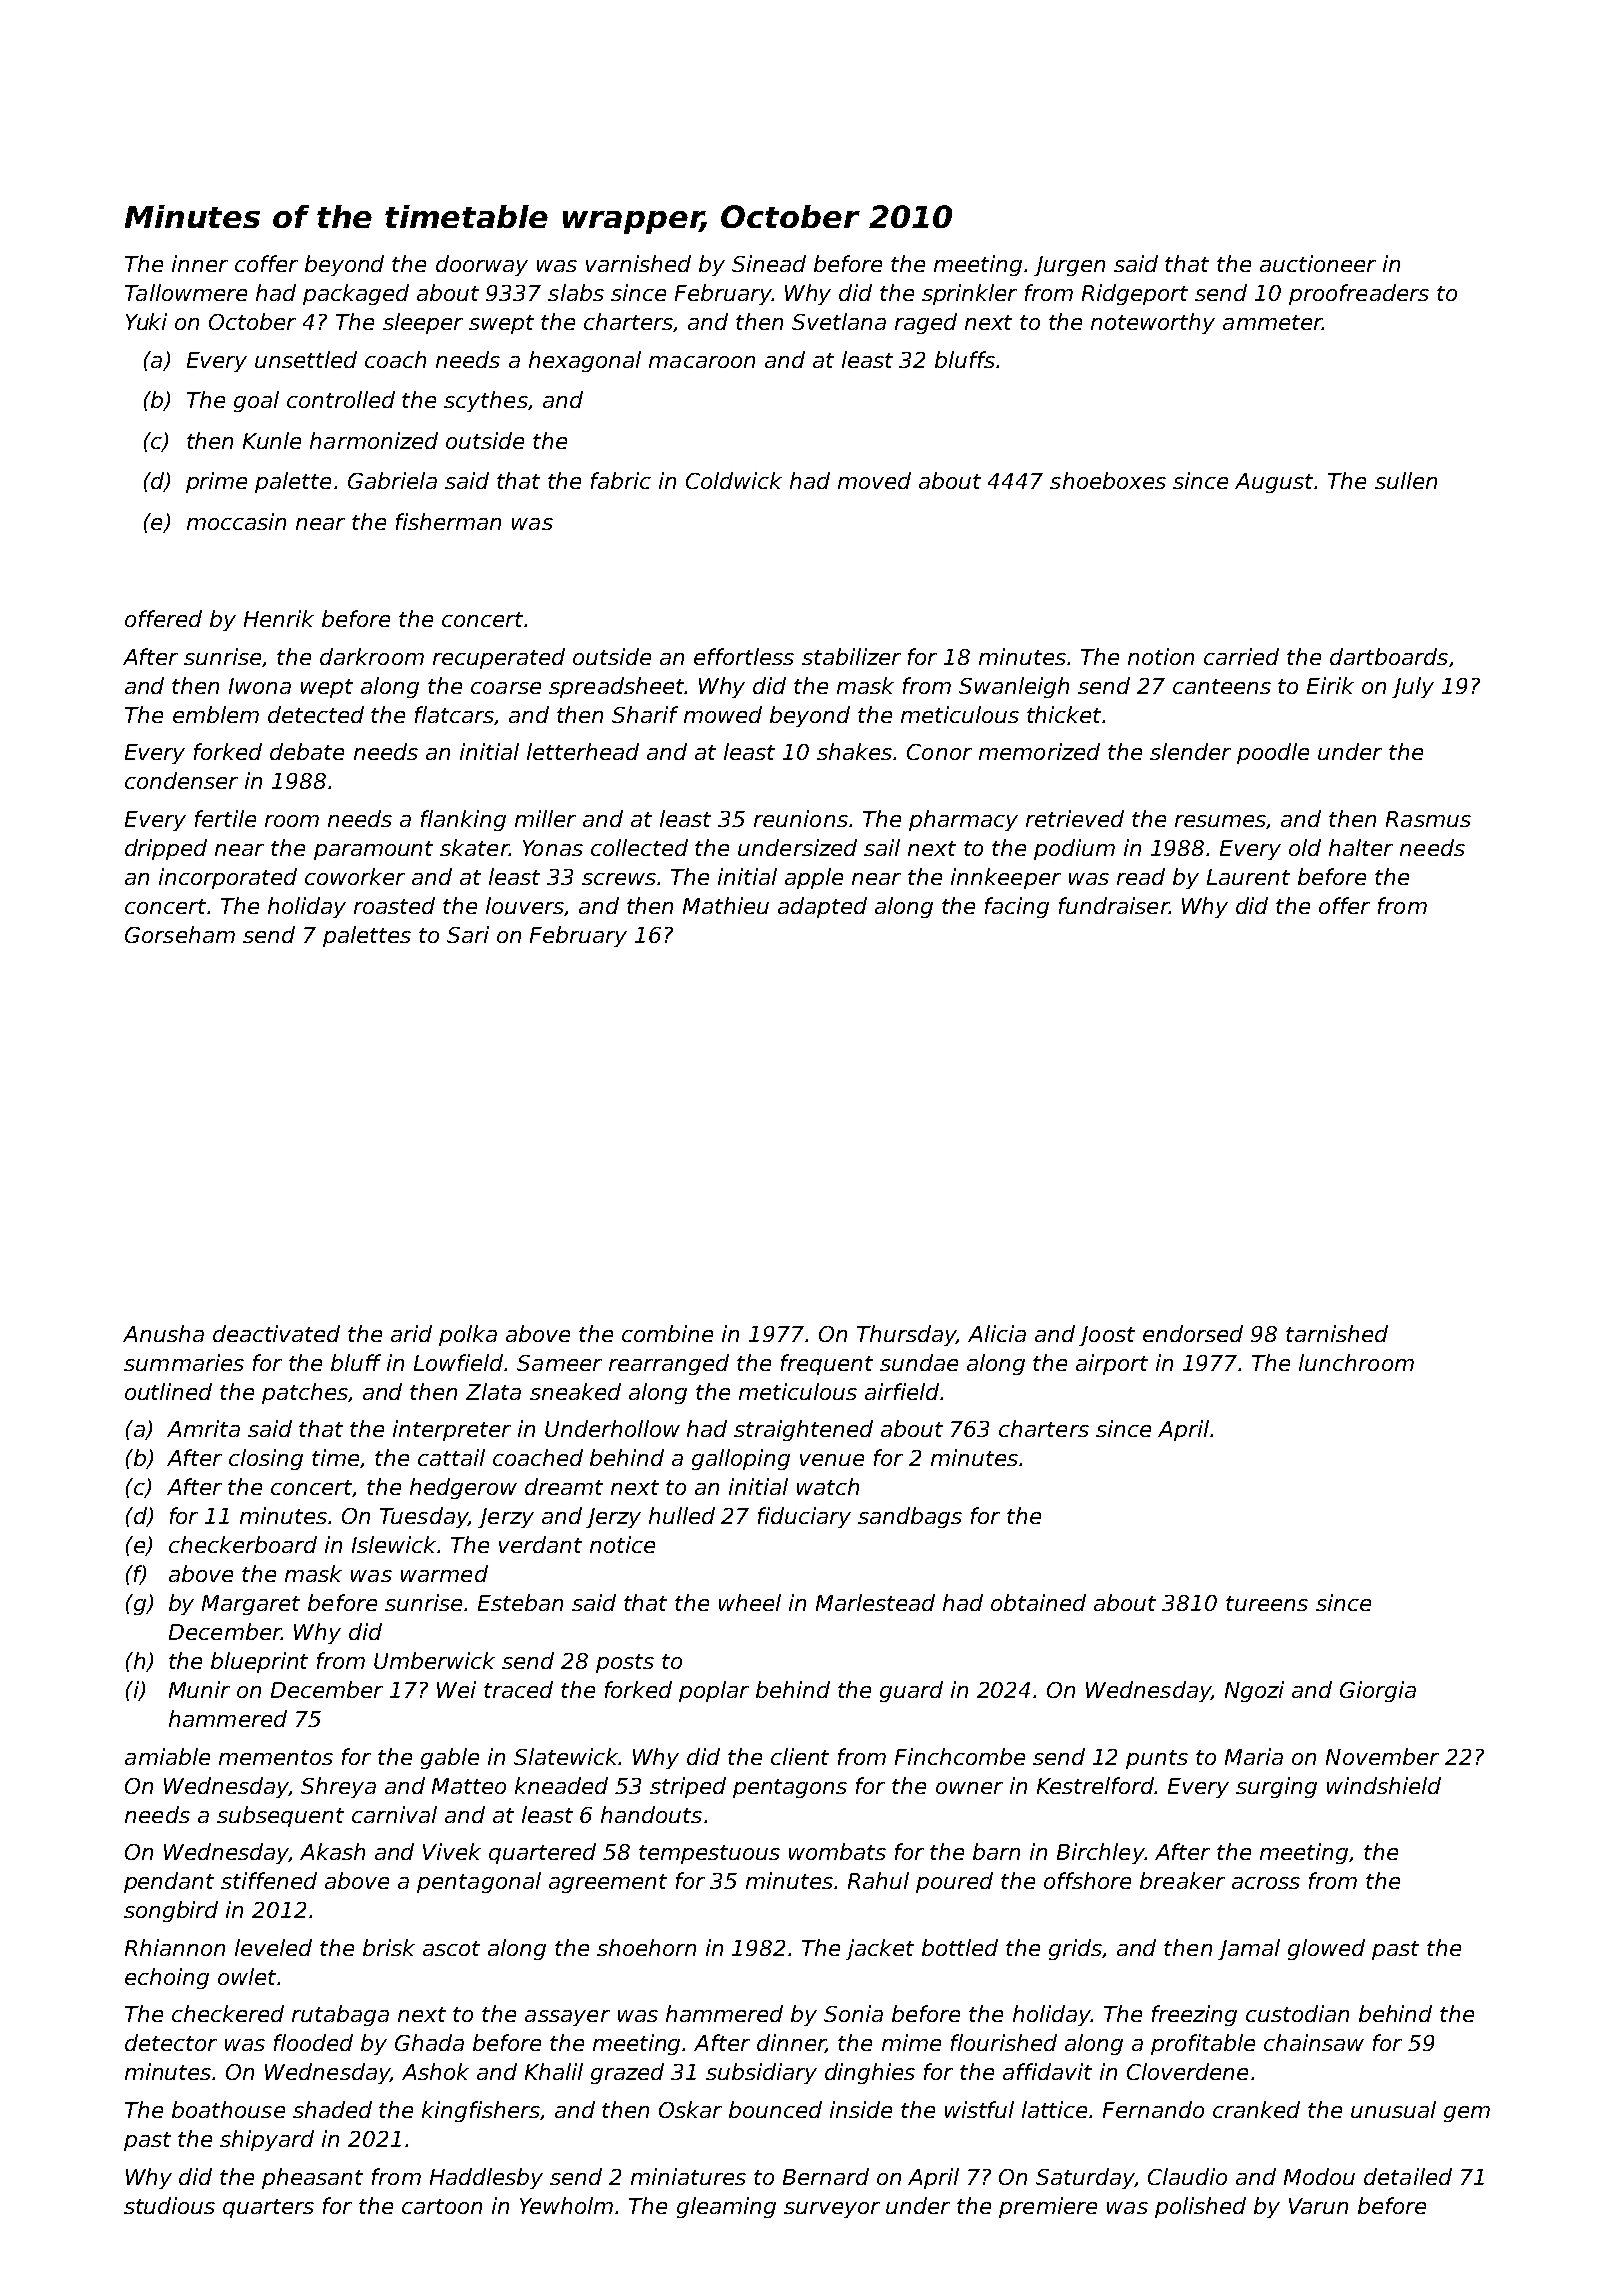 The image size is (1620, 2292). Describe the element at coordinates (1193, 1333) in the screenshot. I see `endorsed` at that location.
